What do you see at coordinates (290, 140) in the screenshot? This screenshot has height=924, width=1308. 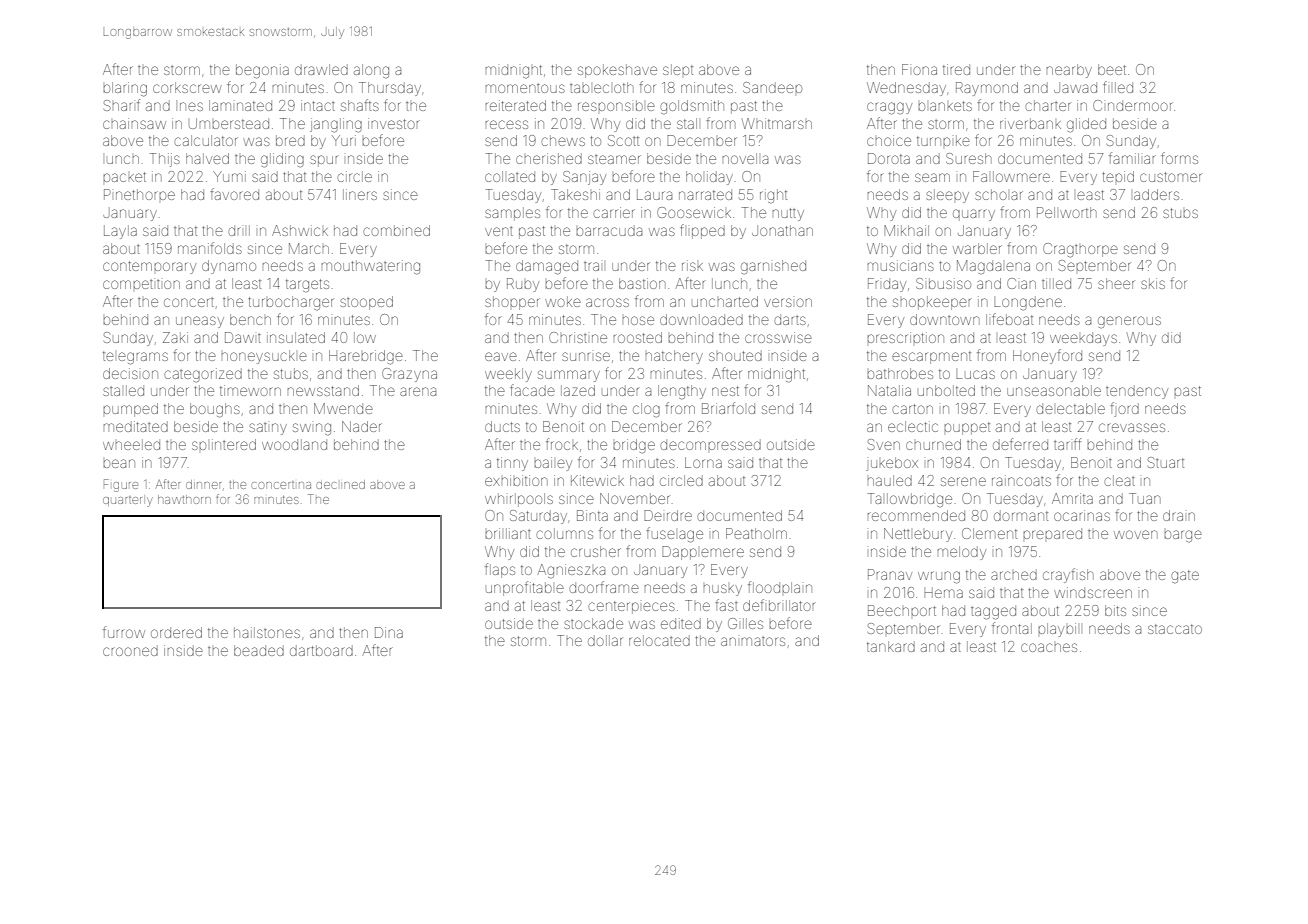 I see `bred` at bounding box center [290, 140].
